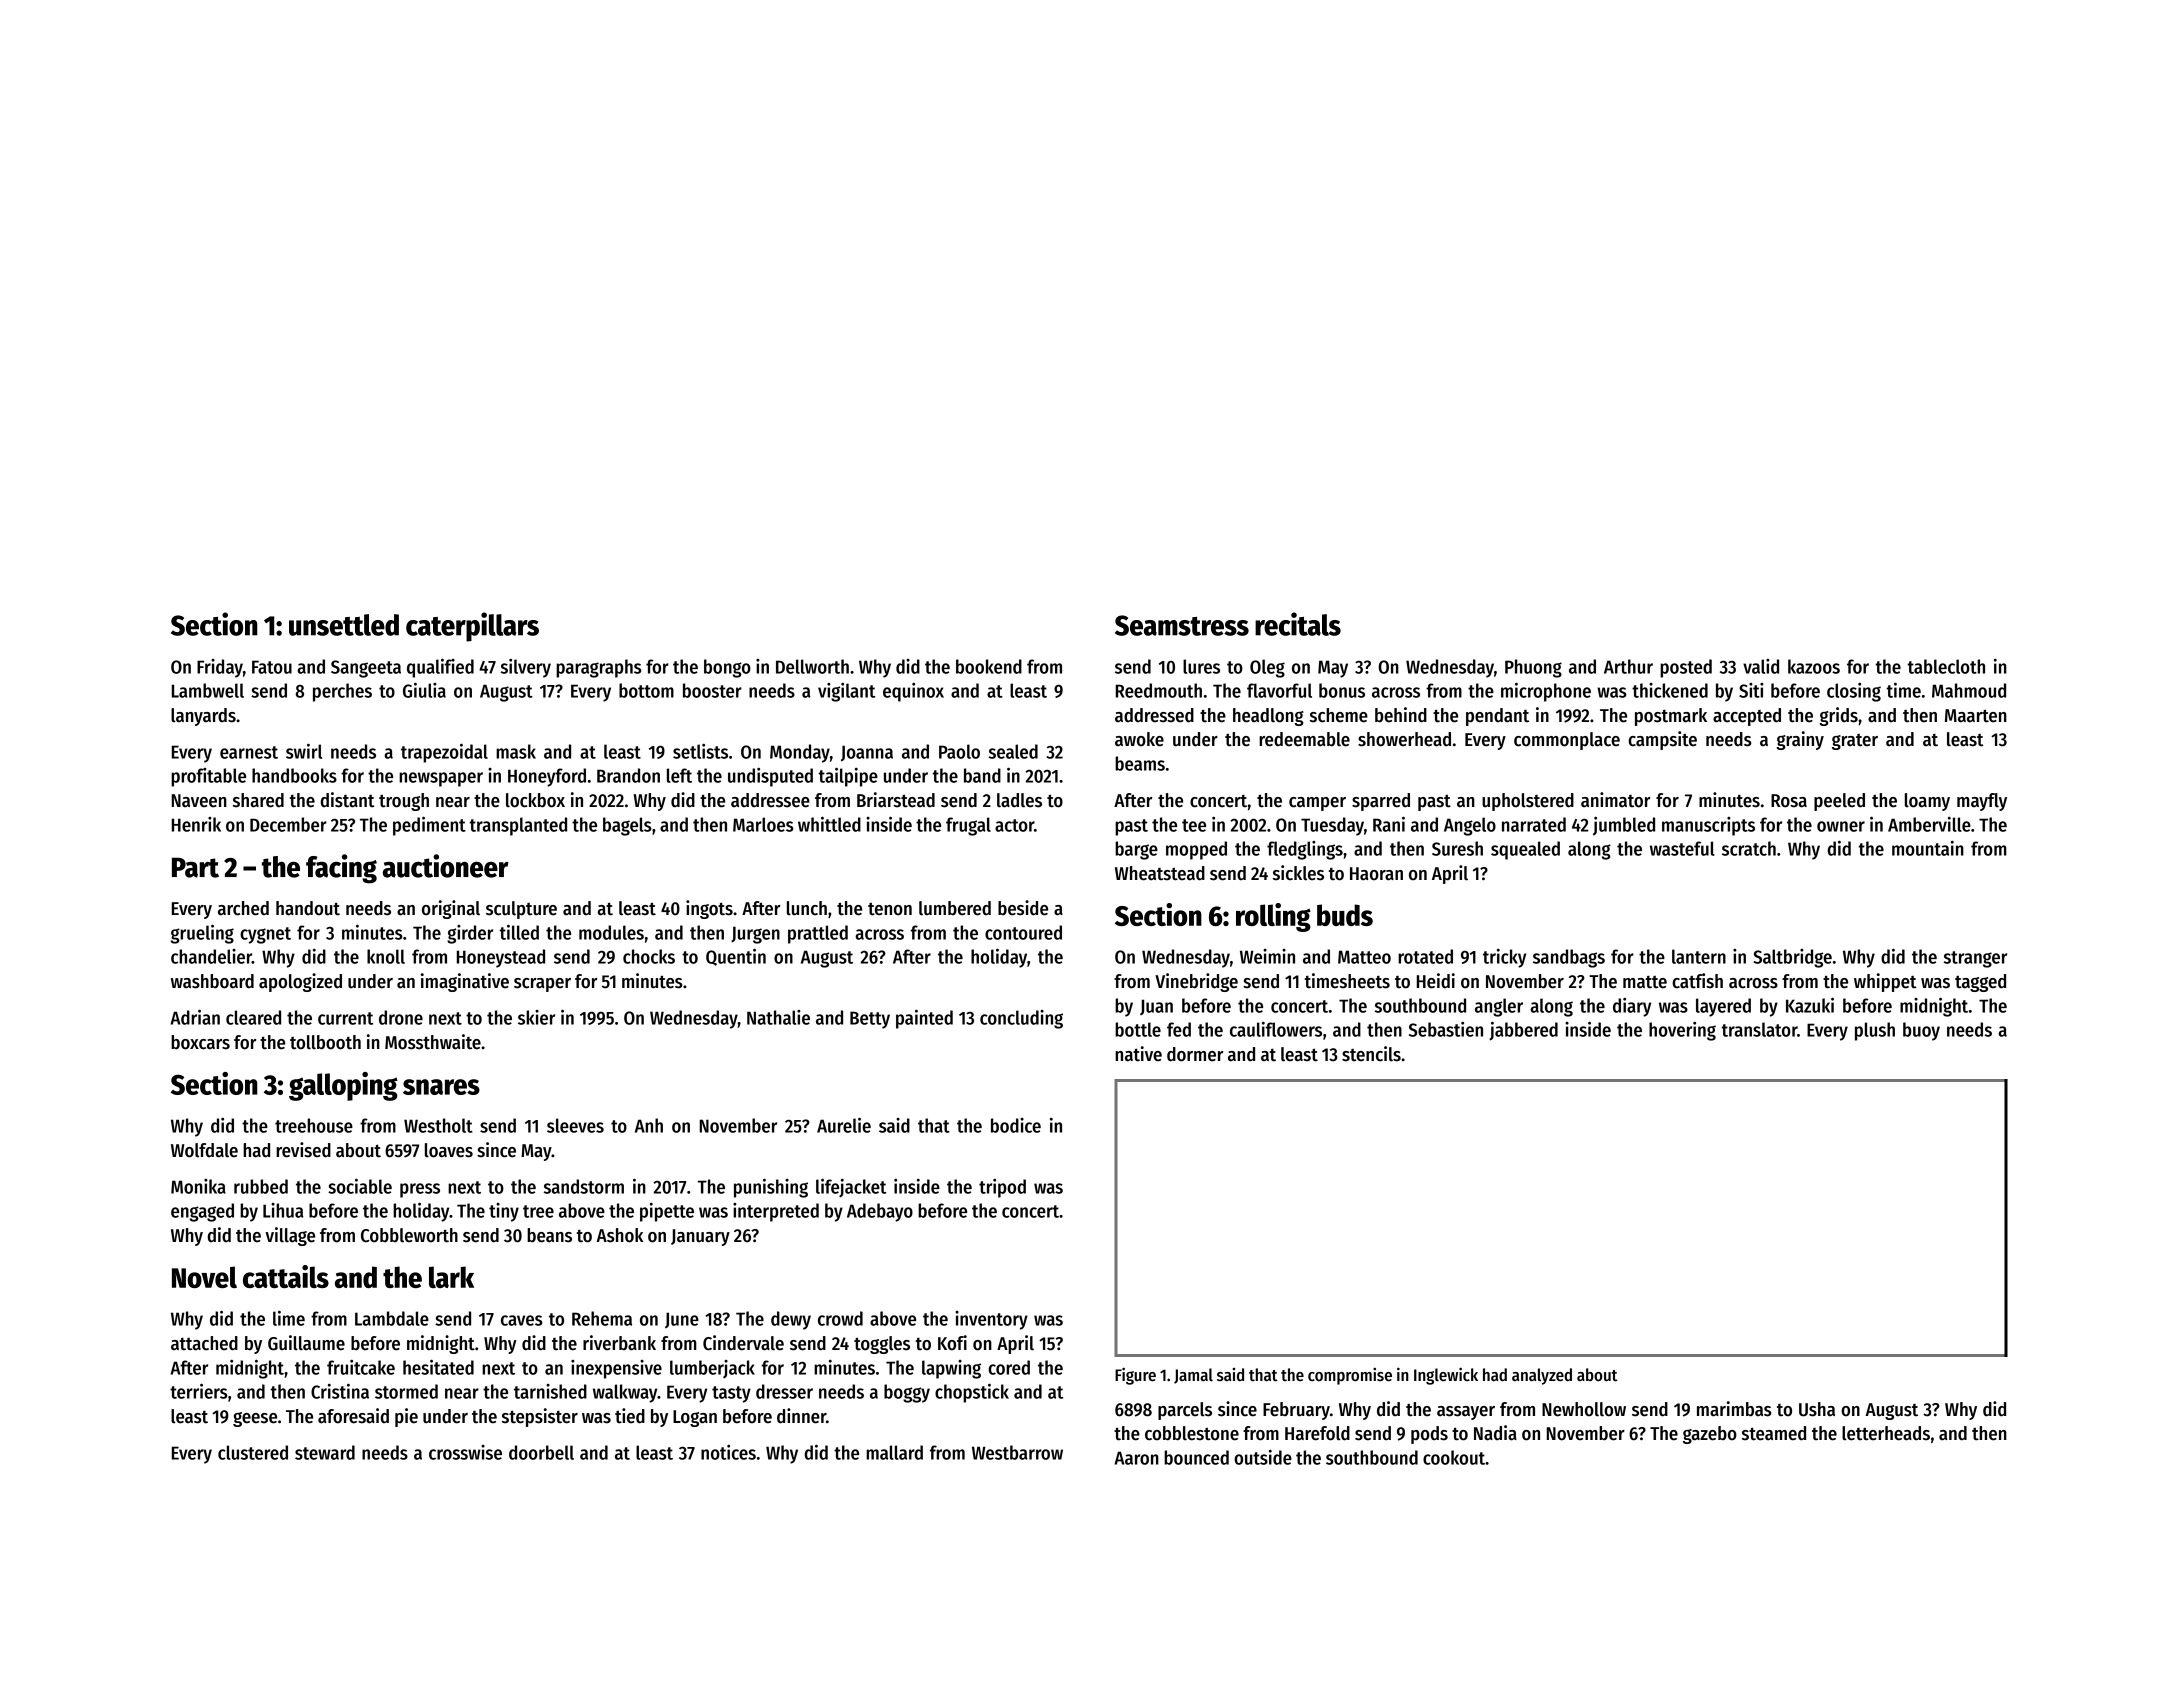 Image resolution: width=2178 pixels, height=1683 pixels. What do you see at coordinates (1946, 666) in the page?
I see `tablecloth` at bounding box center [1946, 666].
